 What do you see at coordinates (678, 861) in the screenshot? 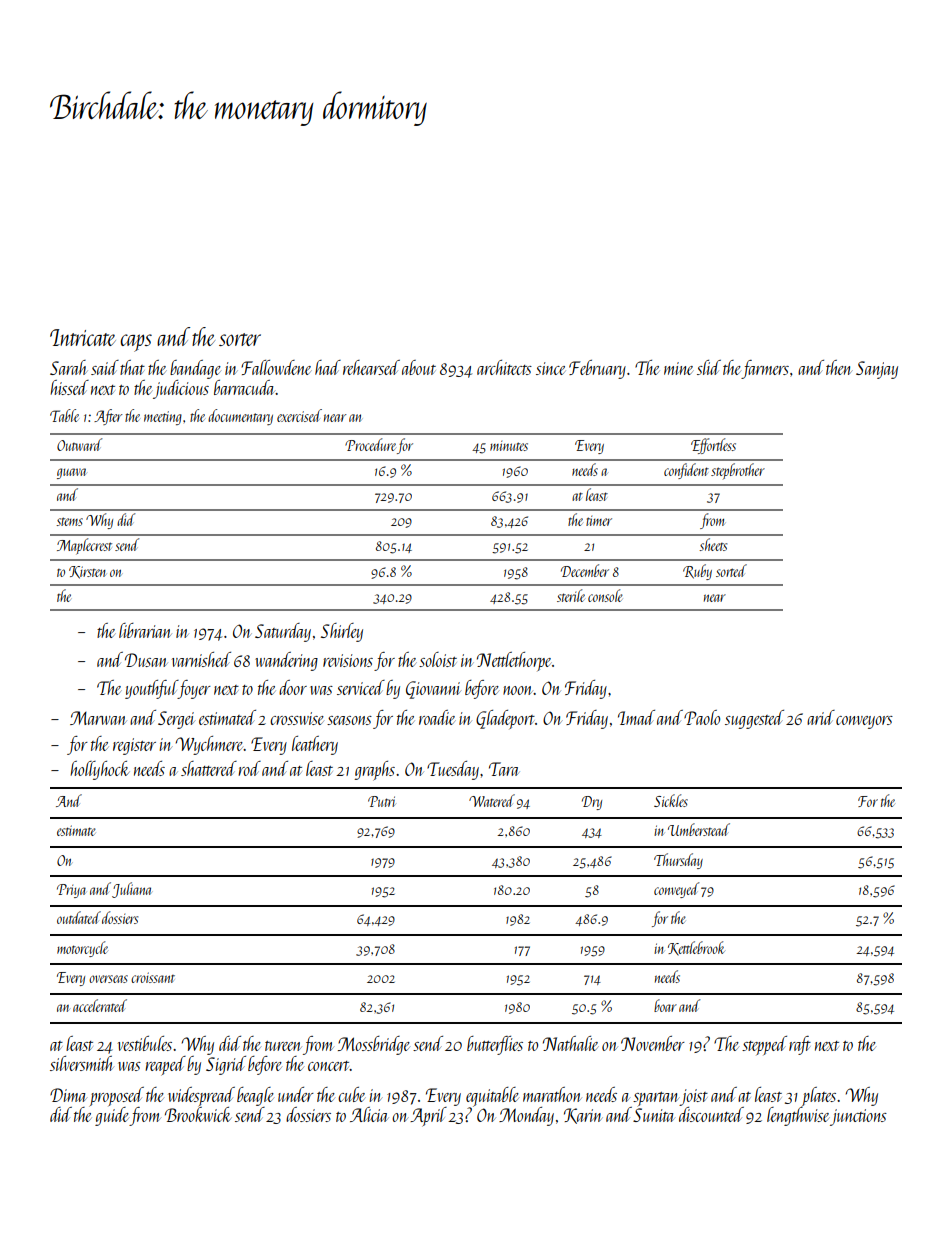
I see `Thursday` at bounding box center [678, 861].
